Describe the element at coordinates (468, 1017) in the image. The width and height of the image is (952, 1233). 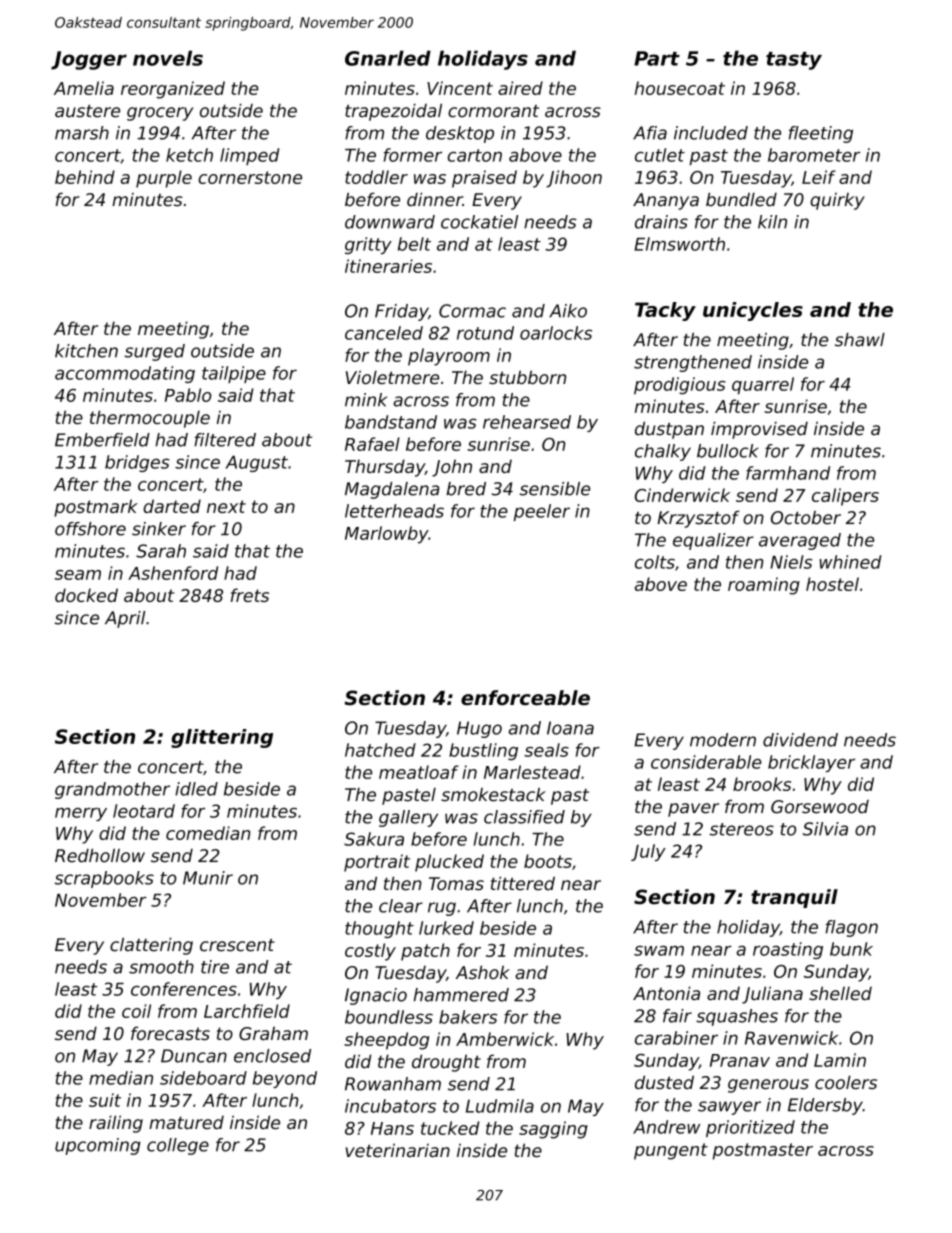
I see `bakers` at that location.
